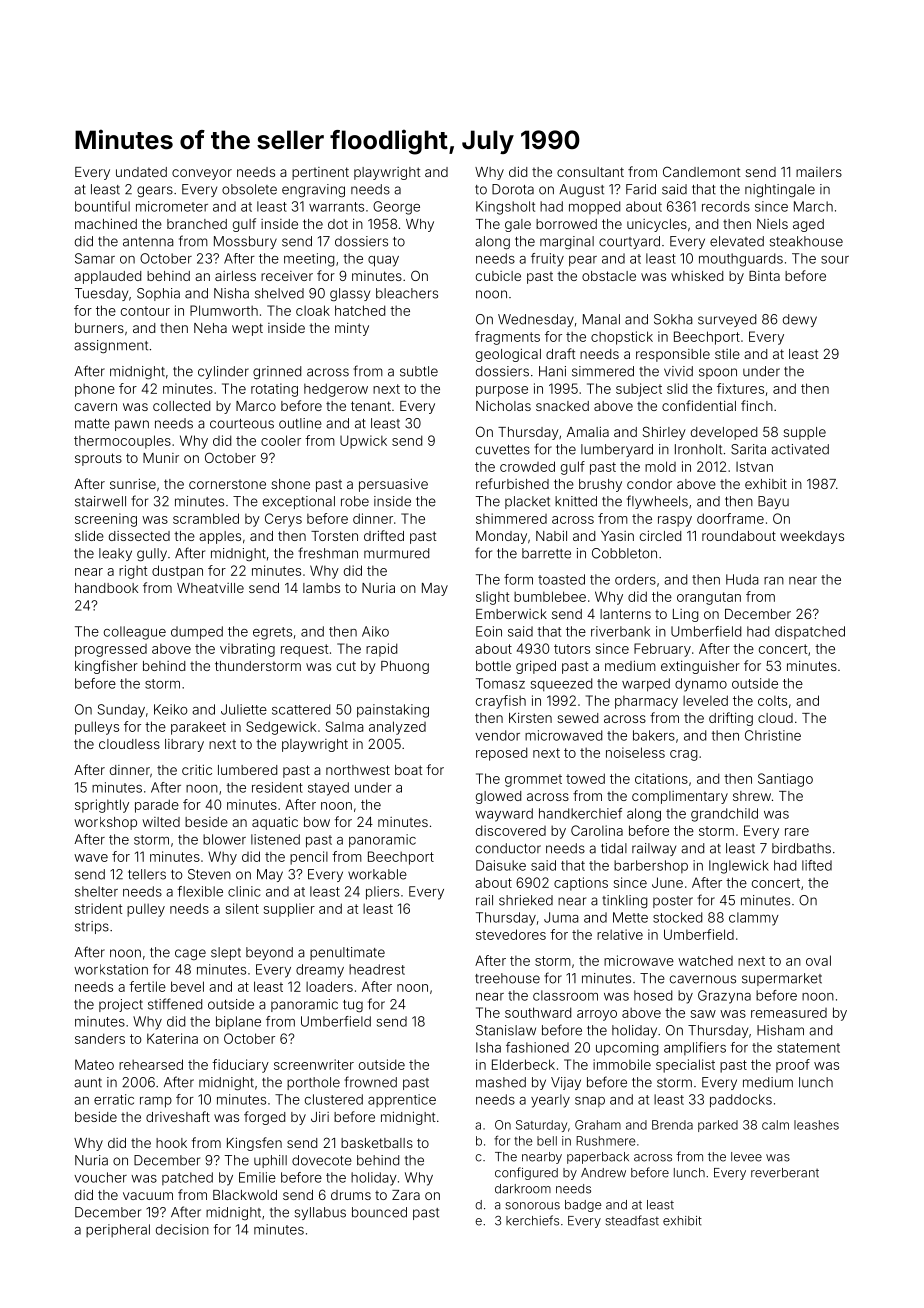 This screenshot has height=1308, width=924. What do you see at coordinates (785, 780) in the screenshot?
I see `Santiago` at bounding box center [785, 780].
